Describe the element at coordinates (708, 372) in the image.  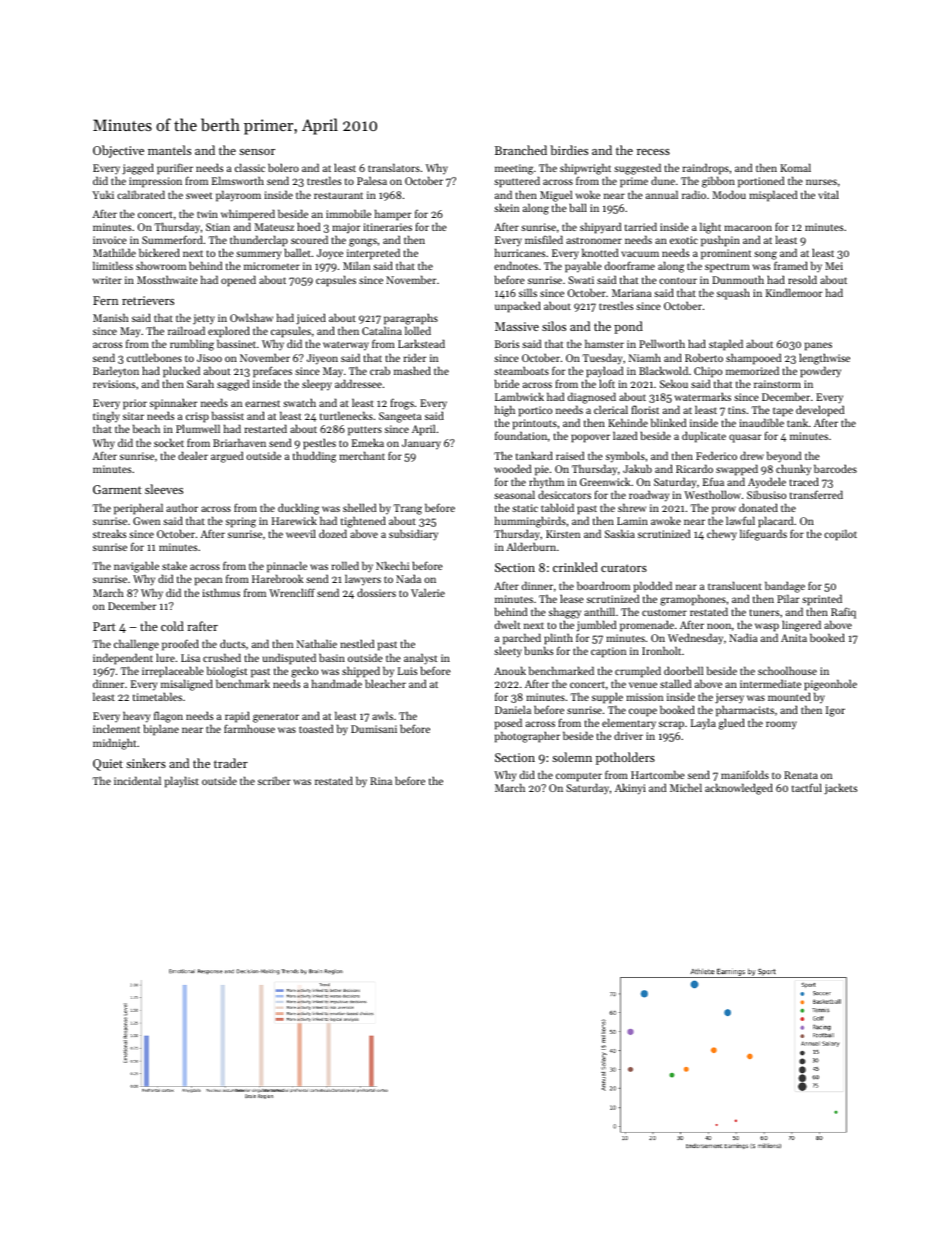
I see `Chipo` at that location.
